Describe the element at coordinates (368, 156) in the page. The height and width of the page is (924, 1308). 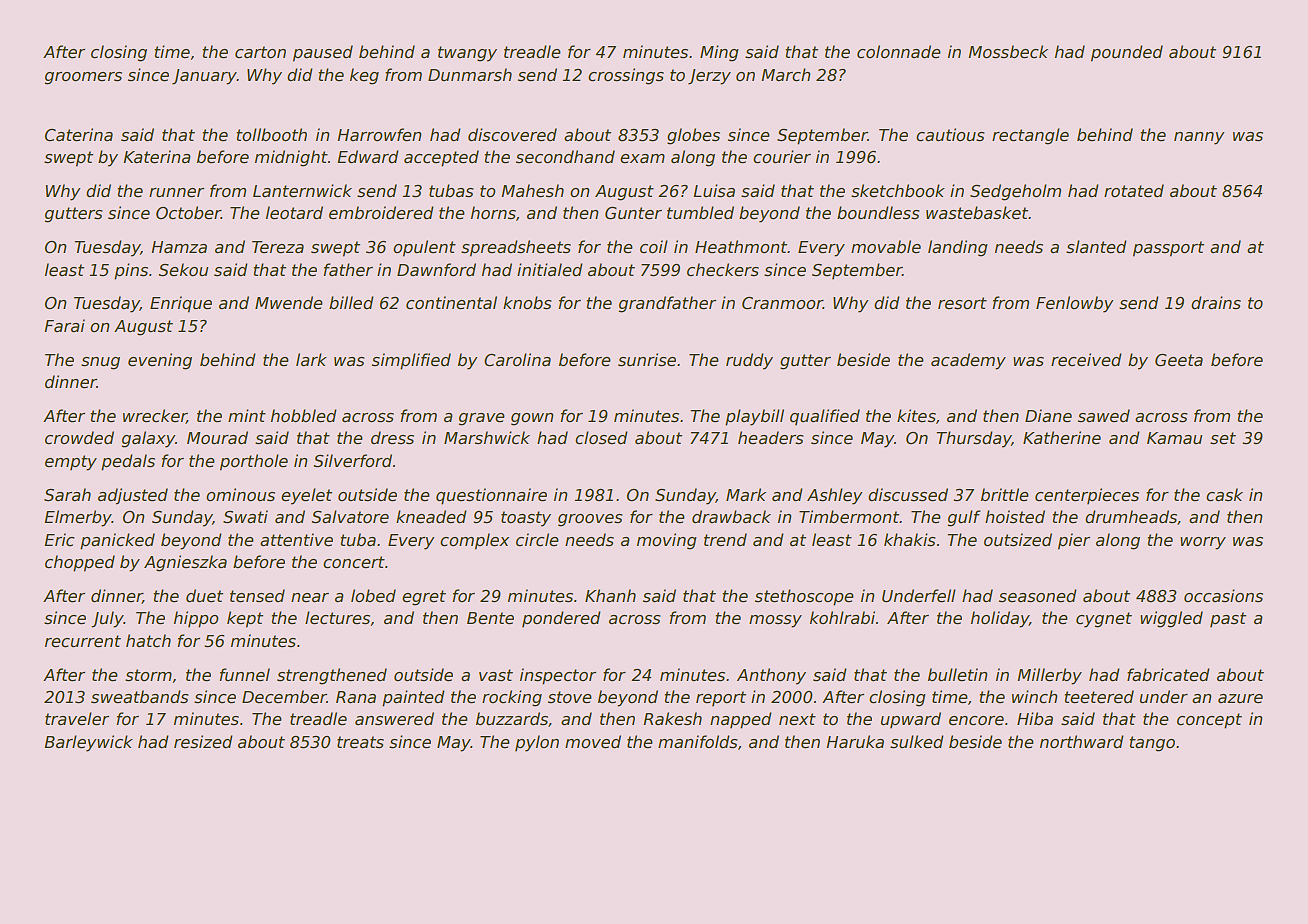
I see `Edward` at that location.
